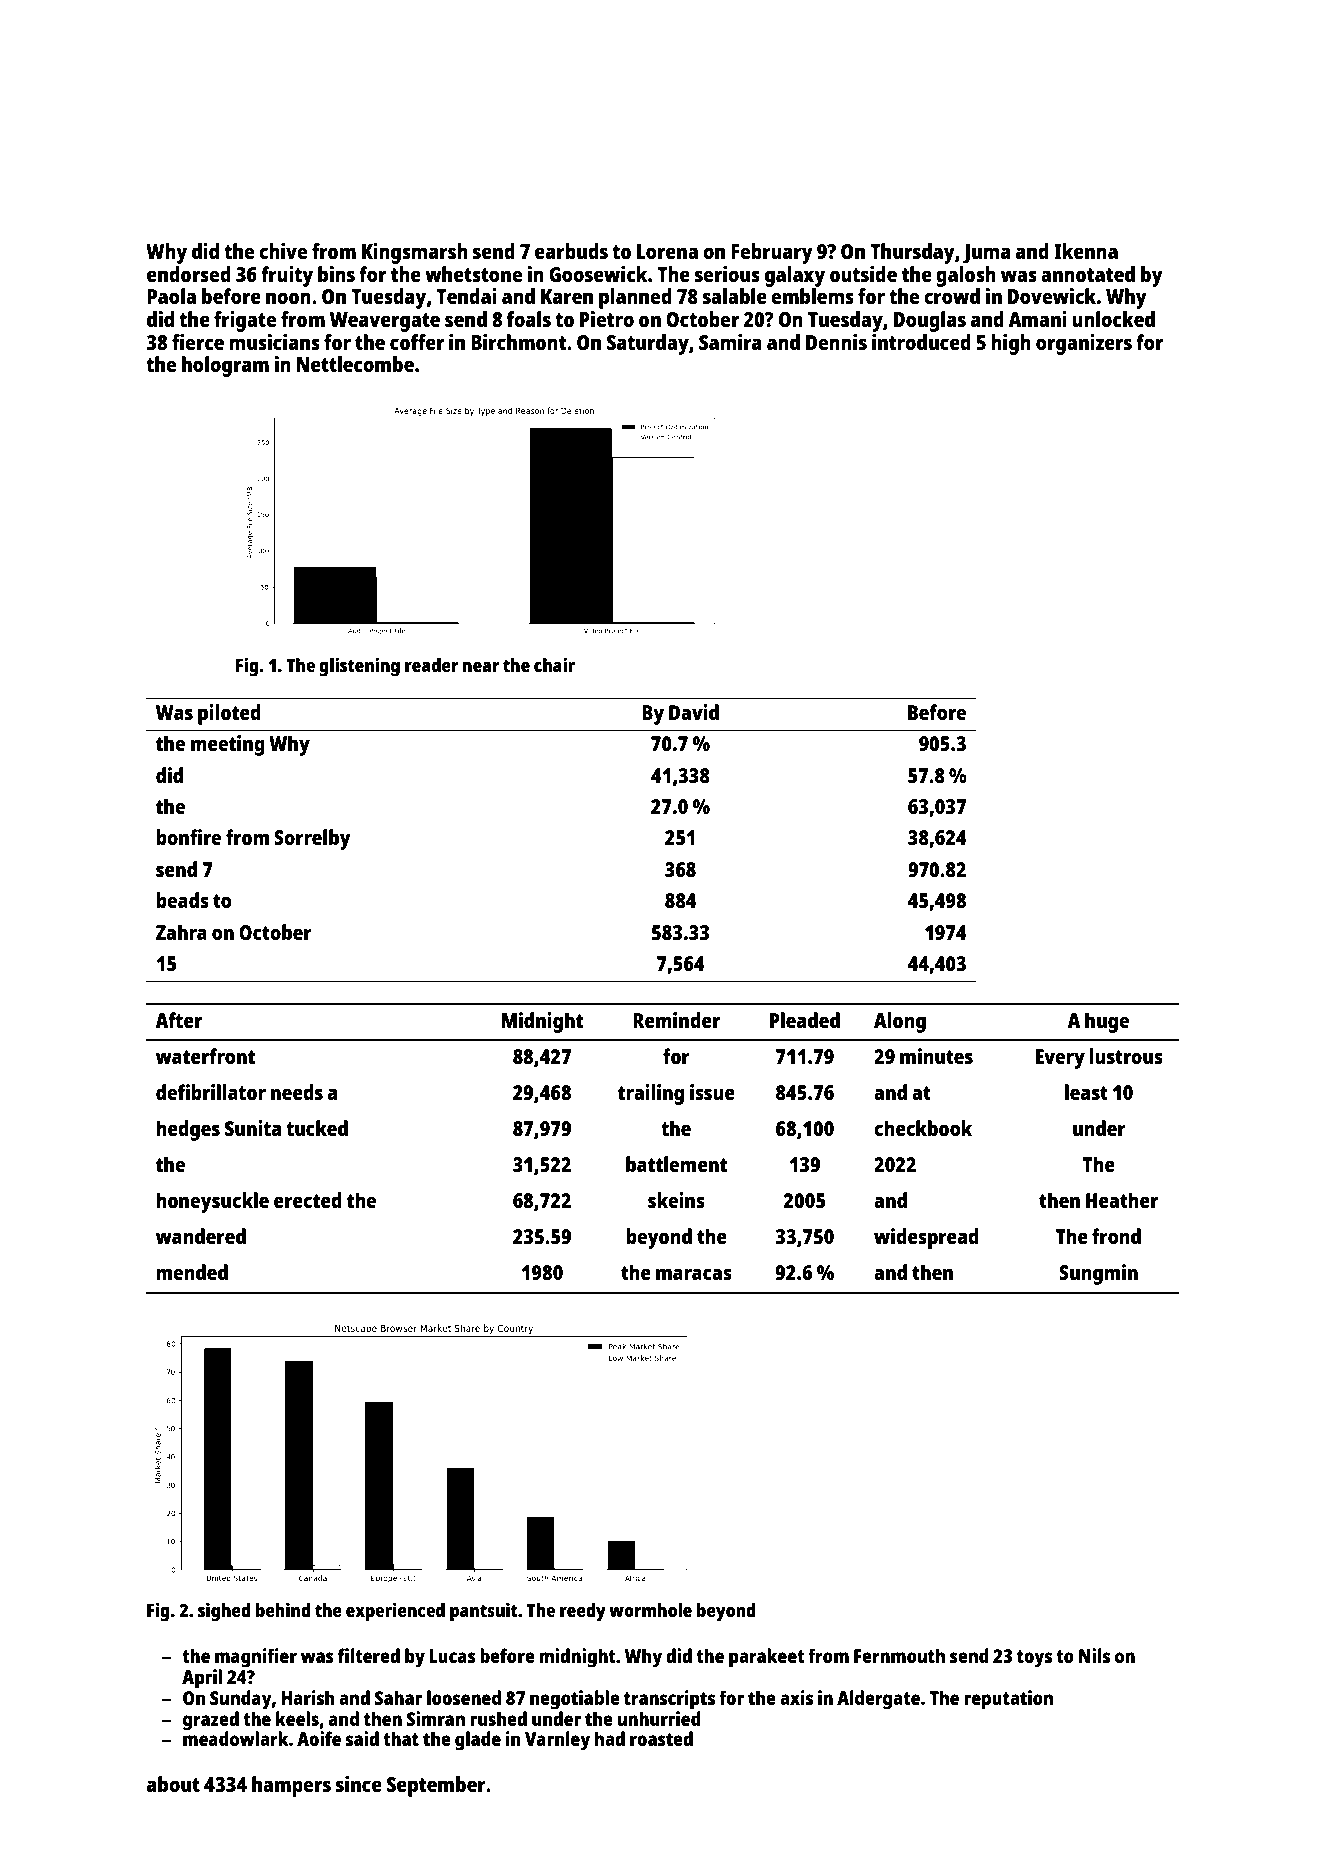  I want to click on David, so click(694, 712).
